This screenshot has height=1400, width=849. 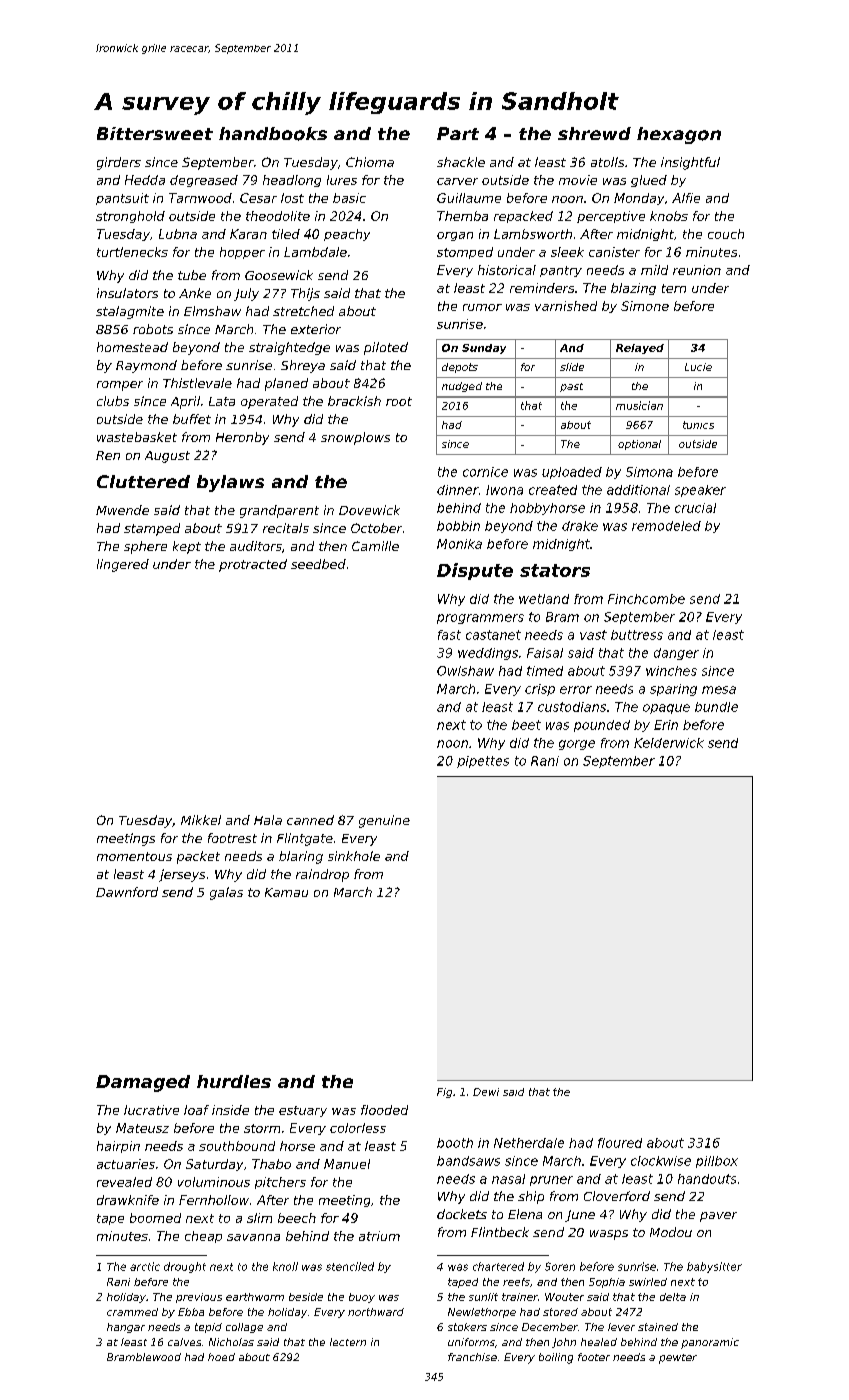 What do you see at coordinates (678, 1359) in the screenshot?
I see `pewter` at bounding box center [678, 1359].
